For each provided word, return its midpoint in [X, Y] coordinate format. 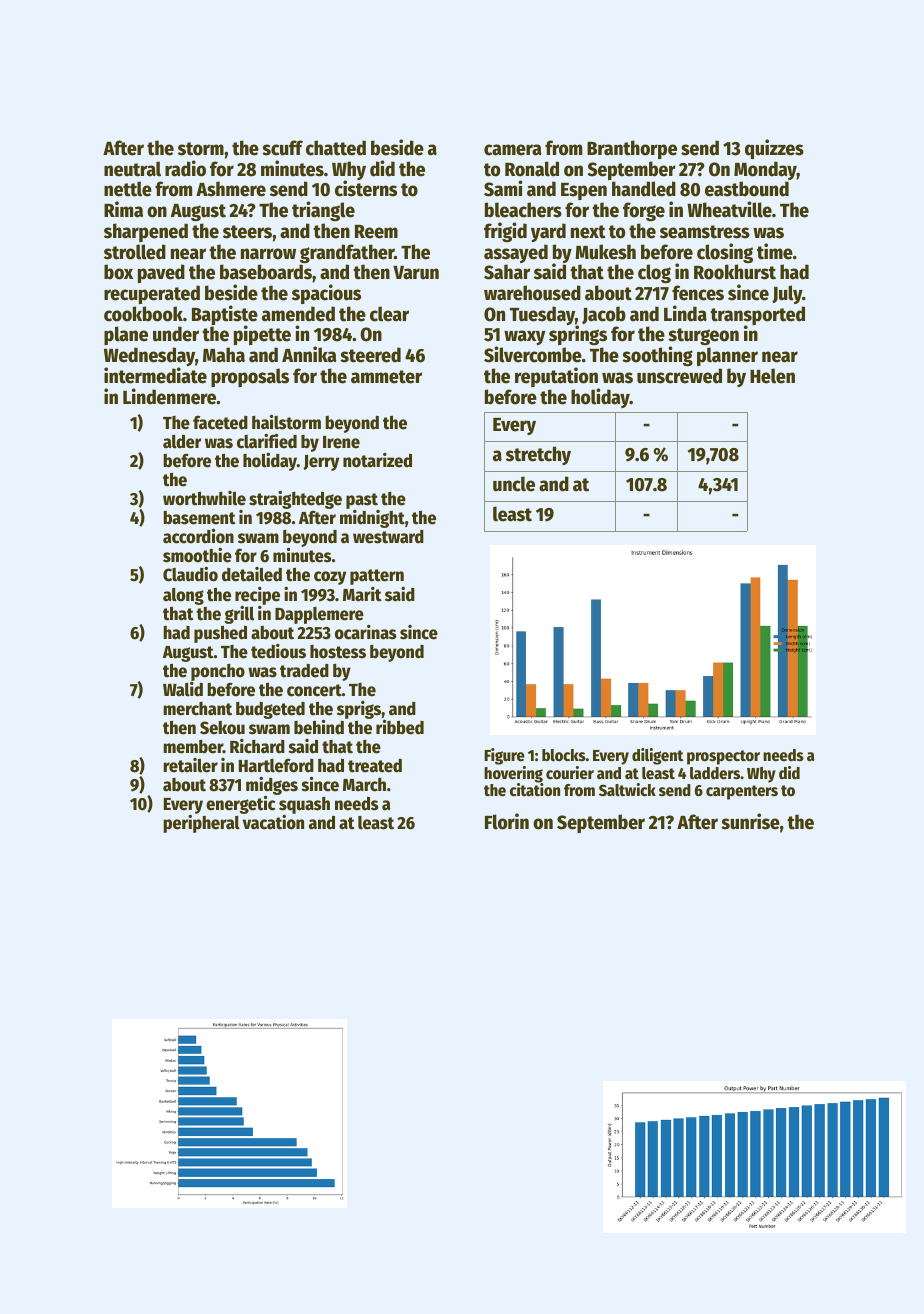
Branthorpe [632, 149]
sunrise [750, 821]
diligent [657, 756]
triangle [323, 211]
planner [727, 356]
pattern [377, 577]
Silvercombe [533, 355]
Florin [507, 821]
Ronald [532, 169]
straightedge [295, 501]
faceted [220, 422]
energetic [241, 805]
